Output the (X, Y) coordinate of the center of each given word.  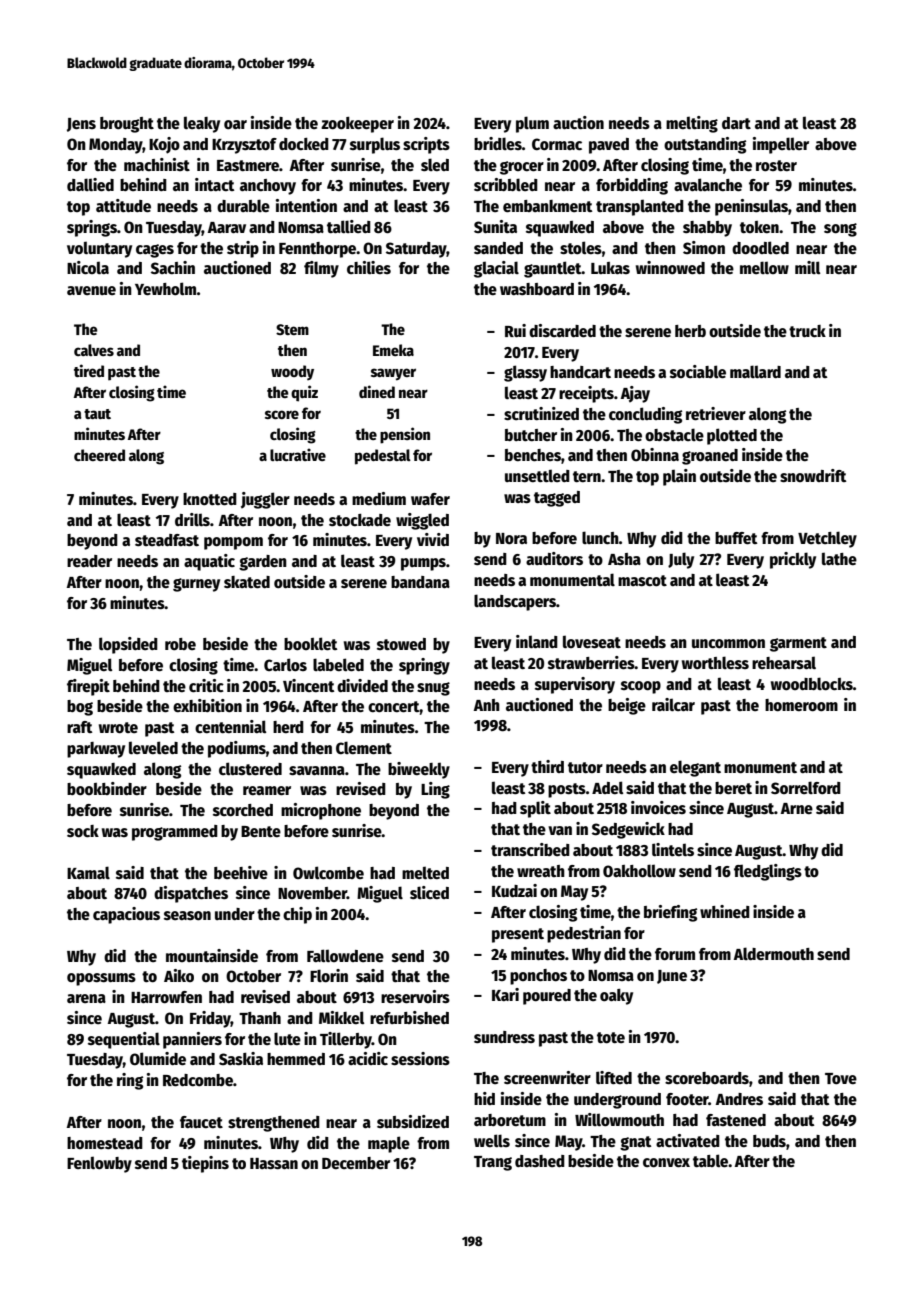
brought (127, 125)
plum (532, 124)
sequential (124, 1040)
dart (736, 123)
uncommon (728, 644)
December (356, 1163)
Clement (364, 748)
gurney (196, 585)
